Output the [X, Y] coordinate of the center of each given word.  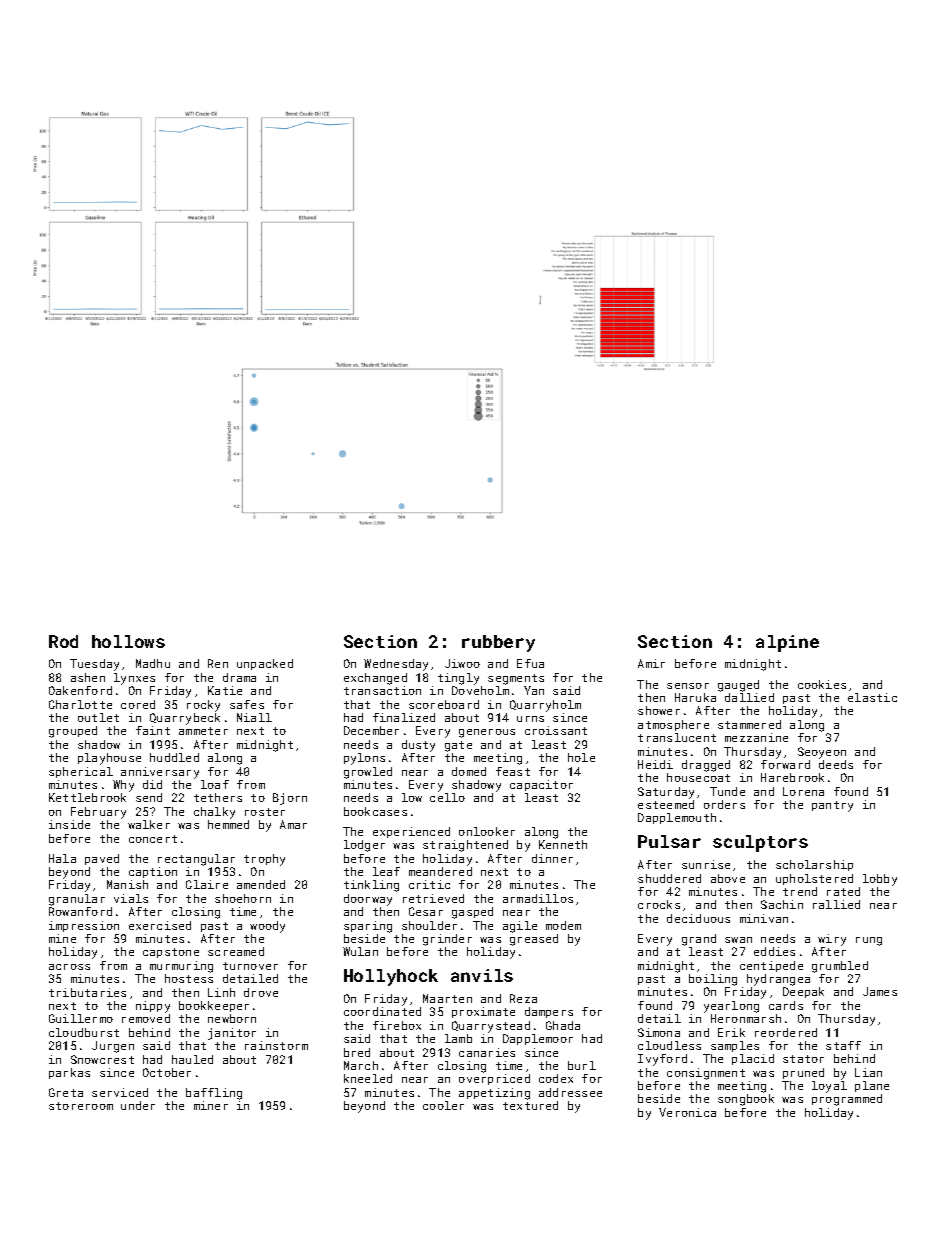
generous [487, 733]
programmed [847, 1100]
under [138, 1105]
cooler [443, 1105]
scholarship [814, 865]
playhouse [109, 759]
